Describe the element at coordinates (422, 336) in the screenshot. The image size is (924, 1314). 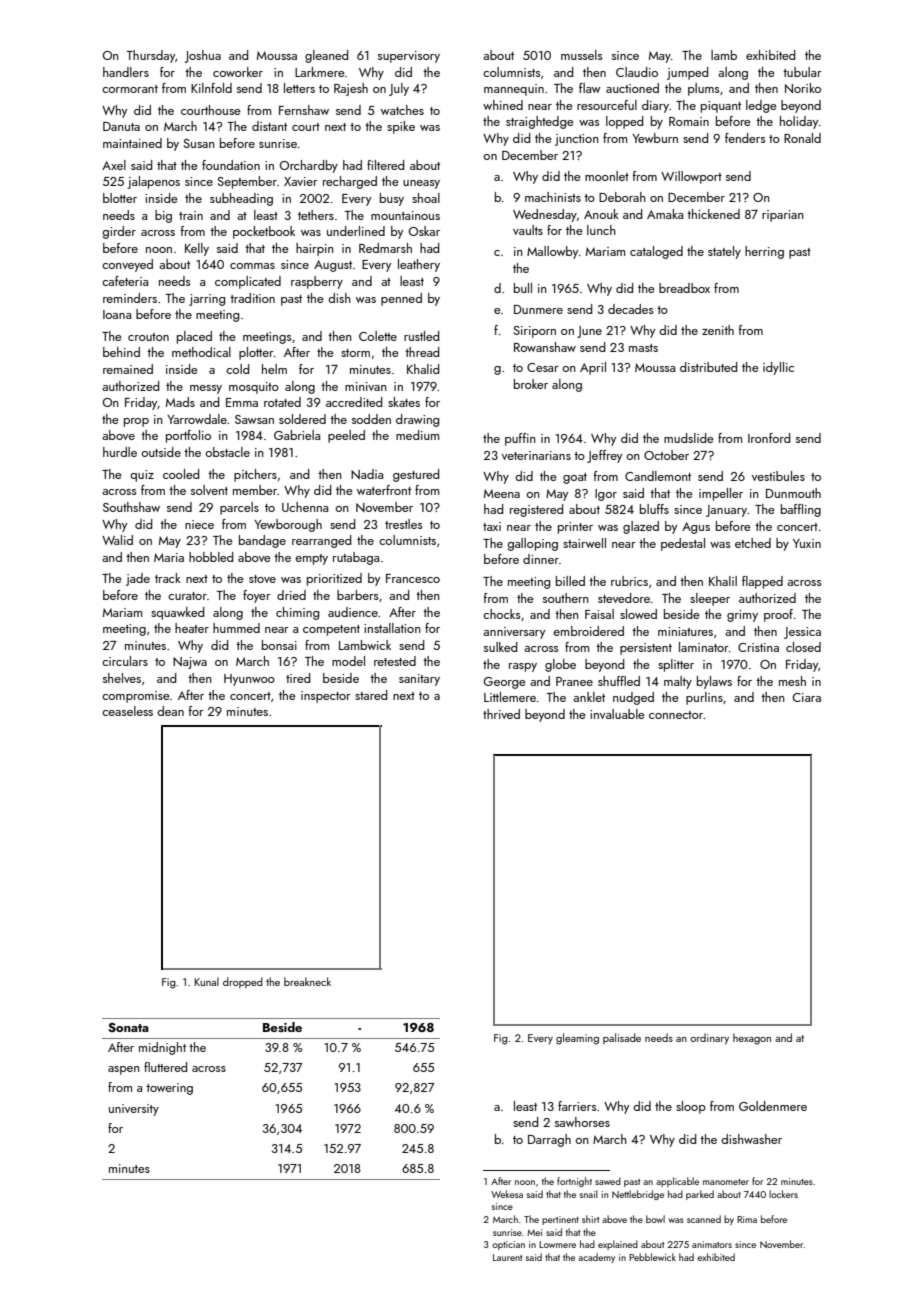
I see `rustled` at that location.
